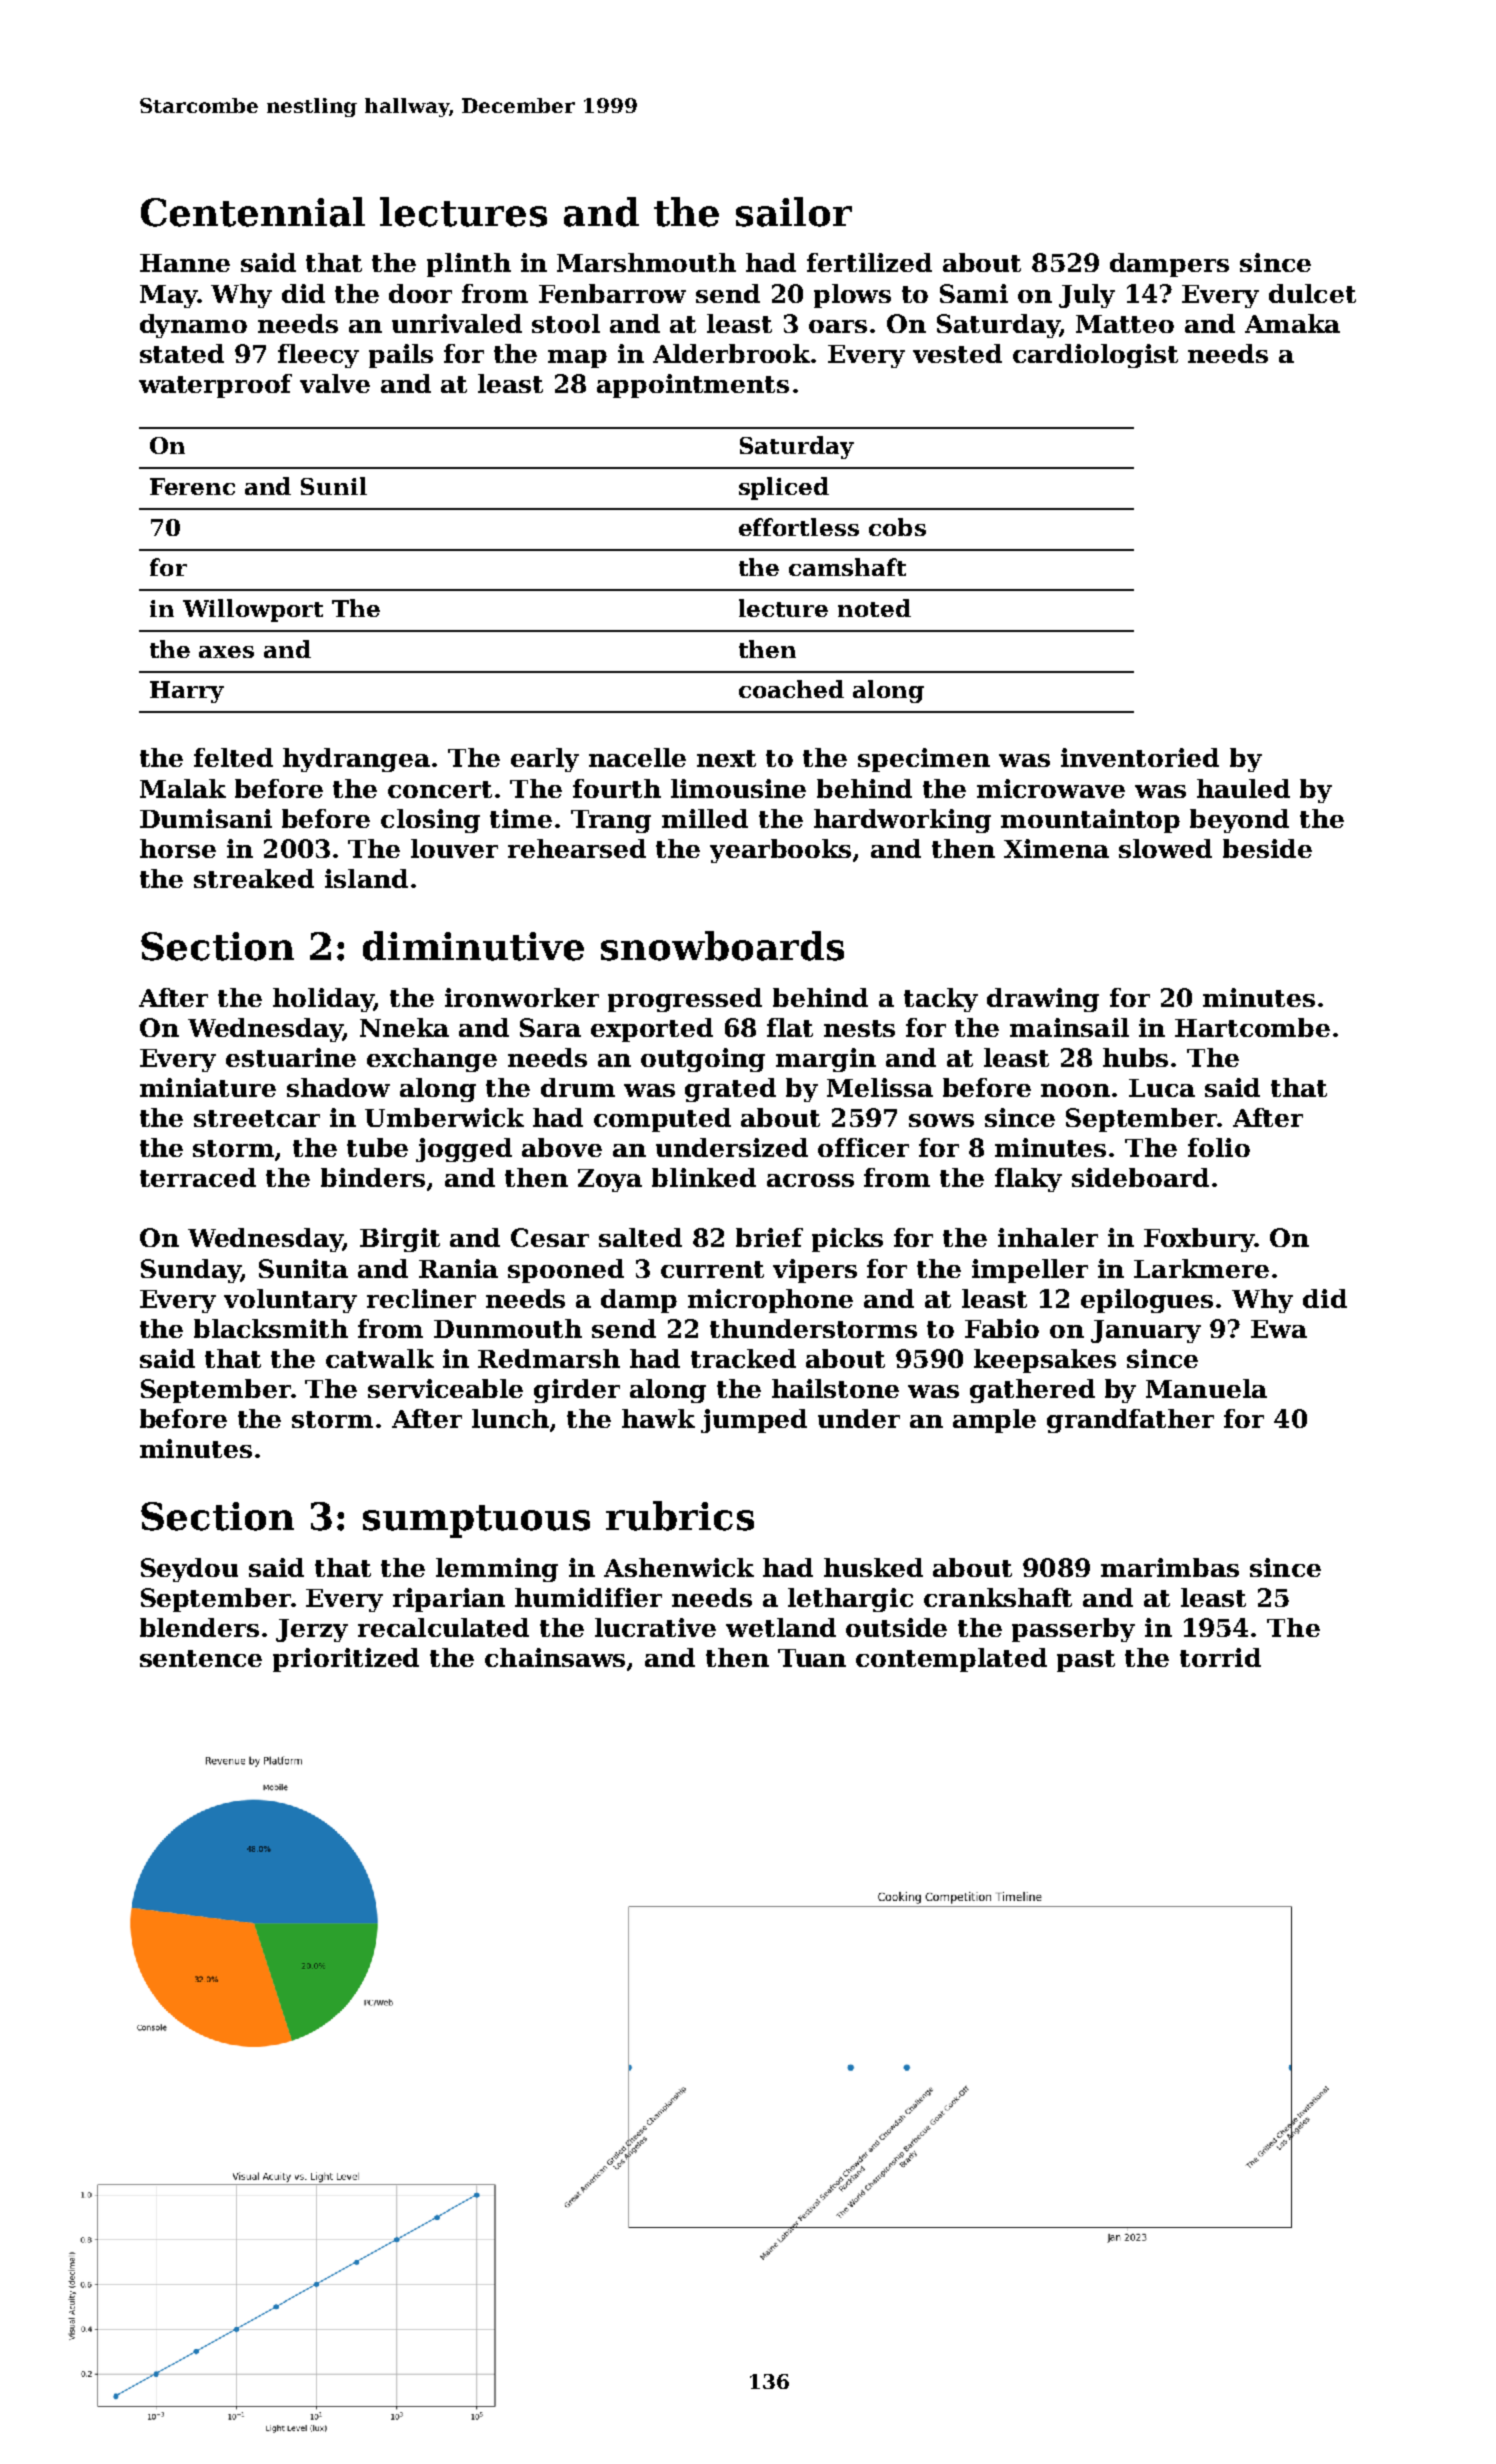  Describe the element at coordinates (577, 359) in the image. I see `map` at that location.
